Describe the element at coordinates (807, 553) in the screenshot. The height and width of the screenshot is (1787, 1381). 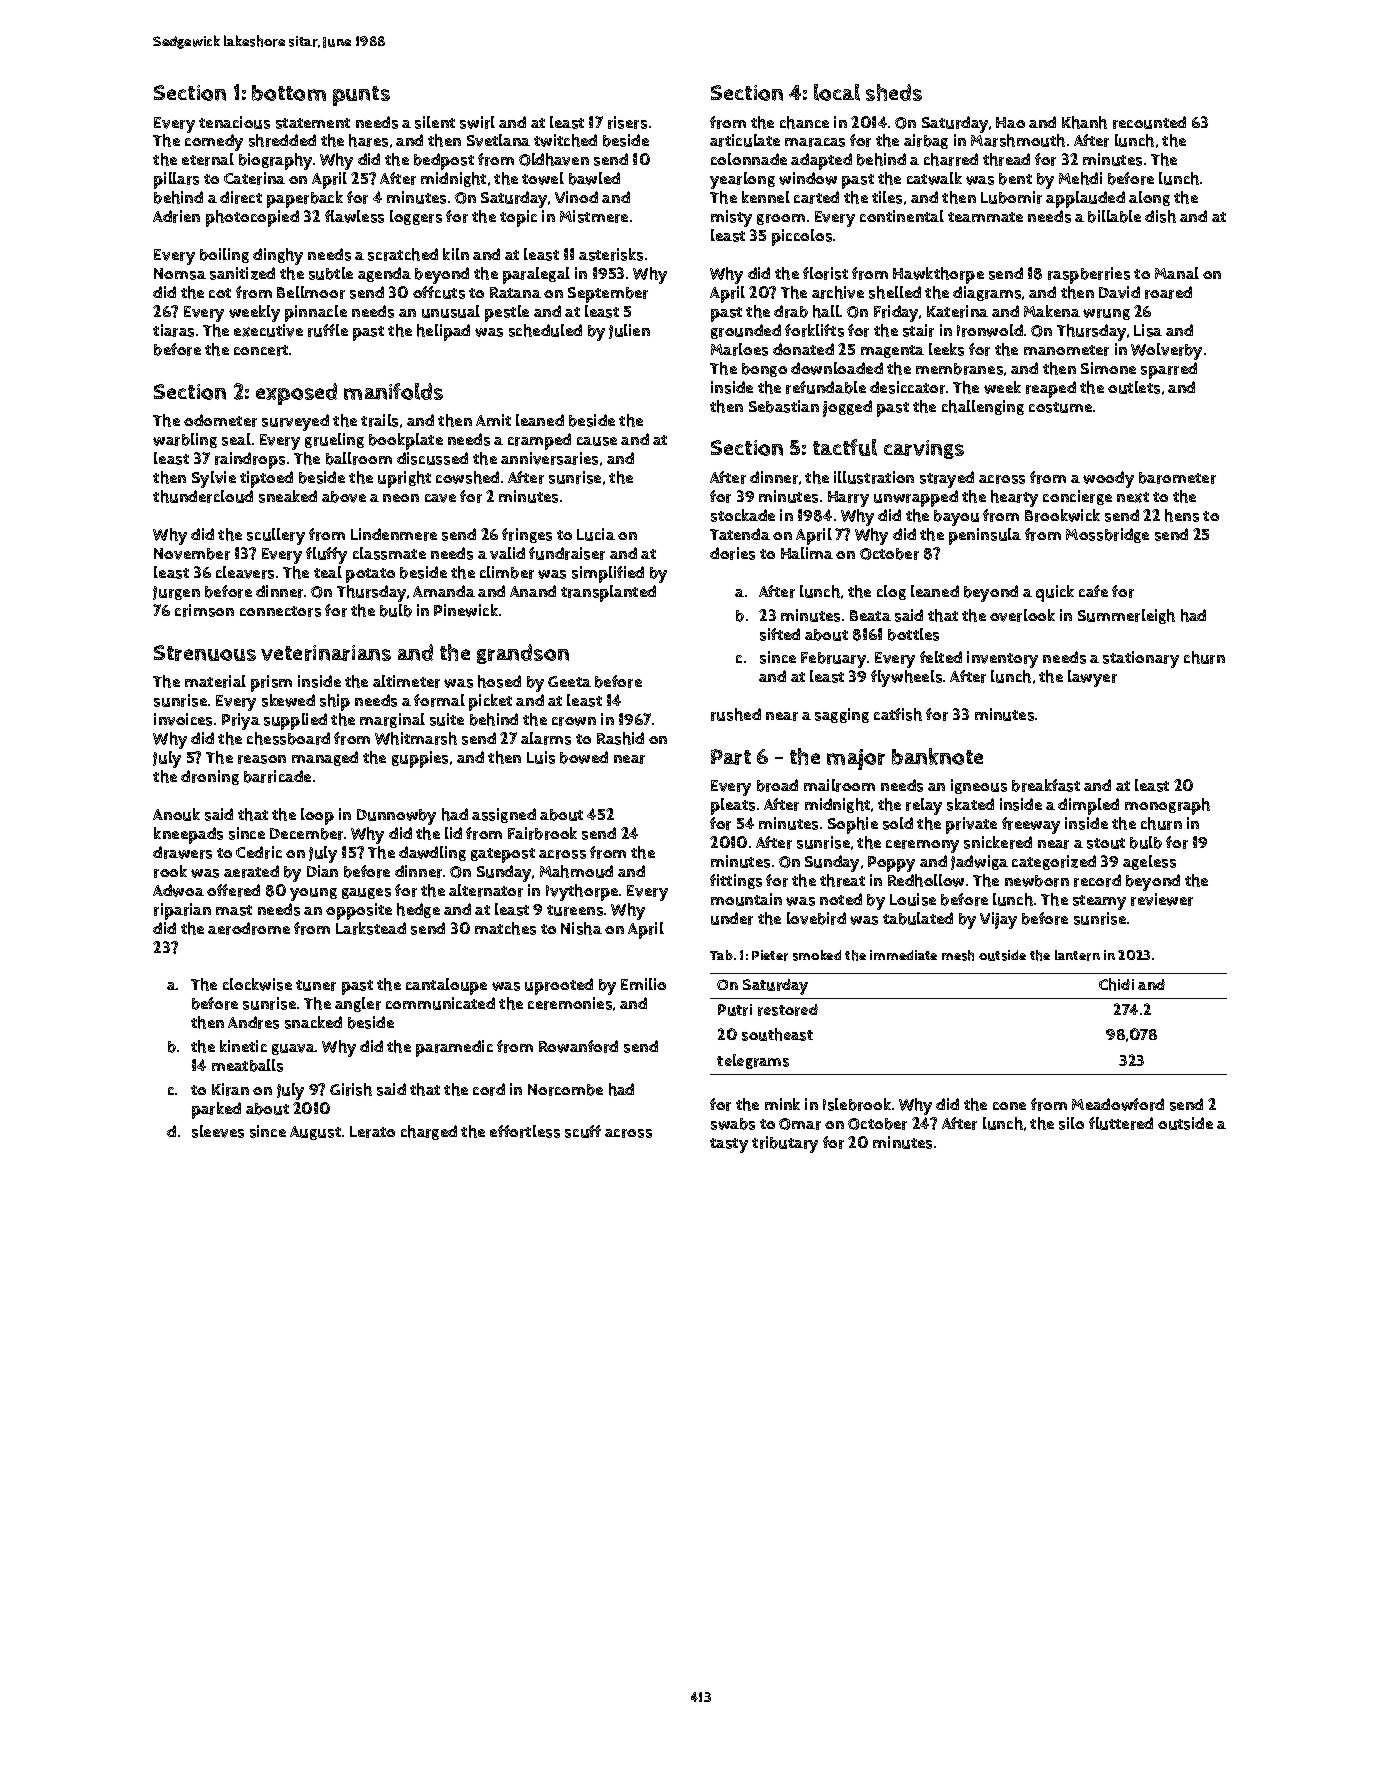
I see `Halima` at that location.
